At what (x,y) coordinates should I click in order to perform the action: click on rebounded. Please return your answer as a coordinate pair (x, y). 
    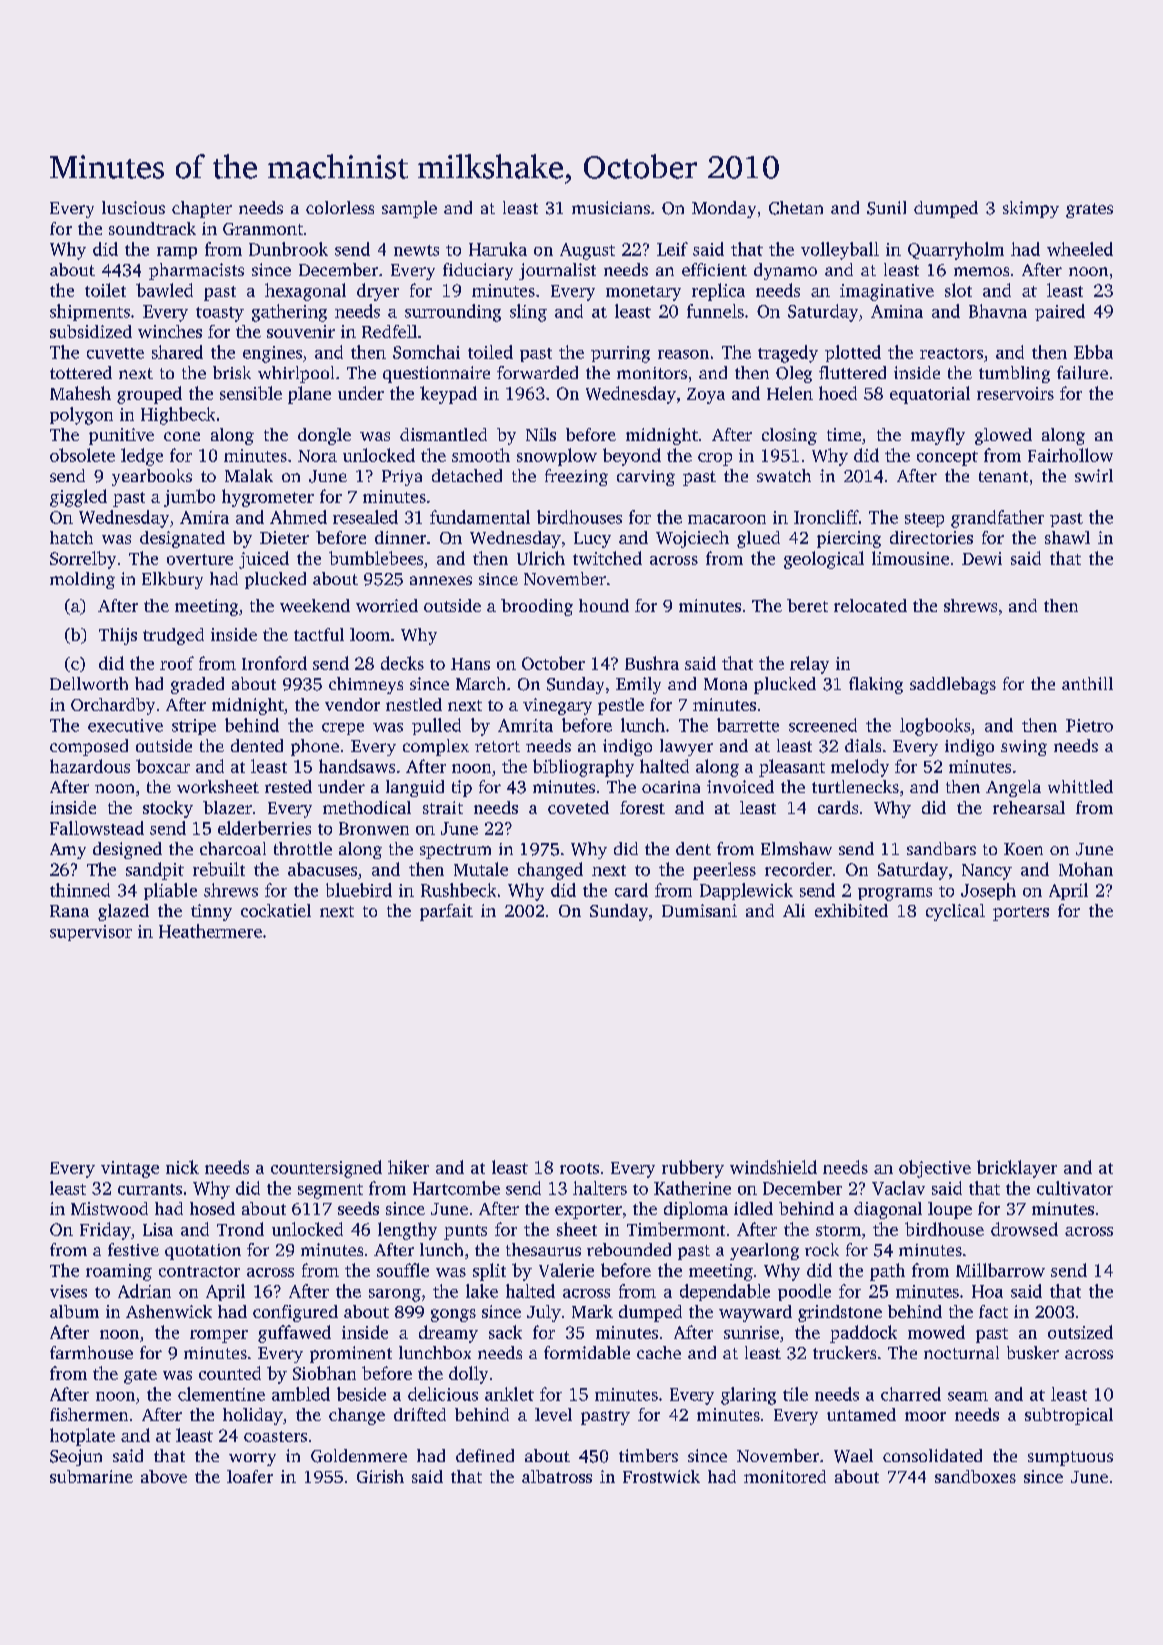
    Looking at the image, I should click on (629, 1249).
